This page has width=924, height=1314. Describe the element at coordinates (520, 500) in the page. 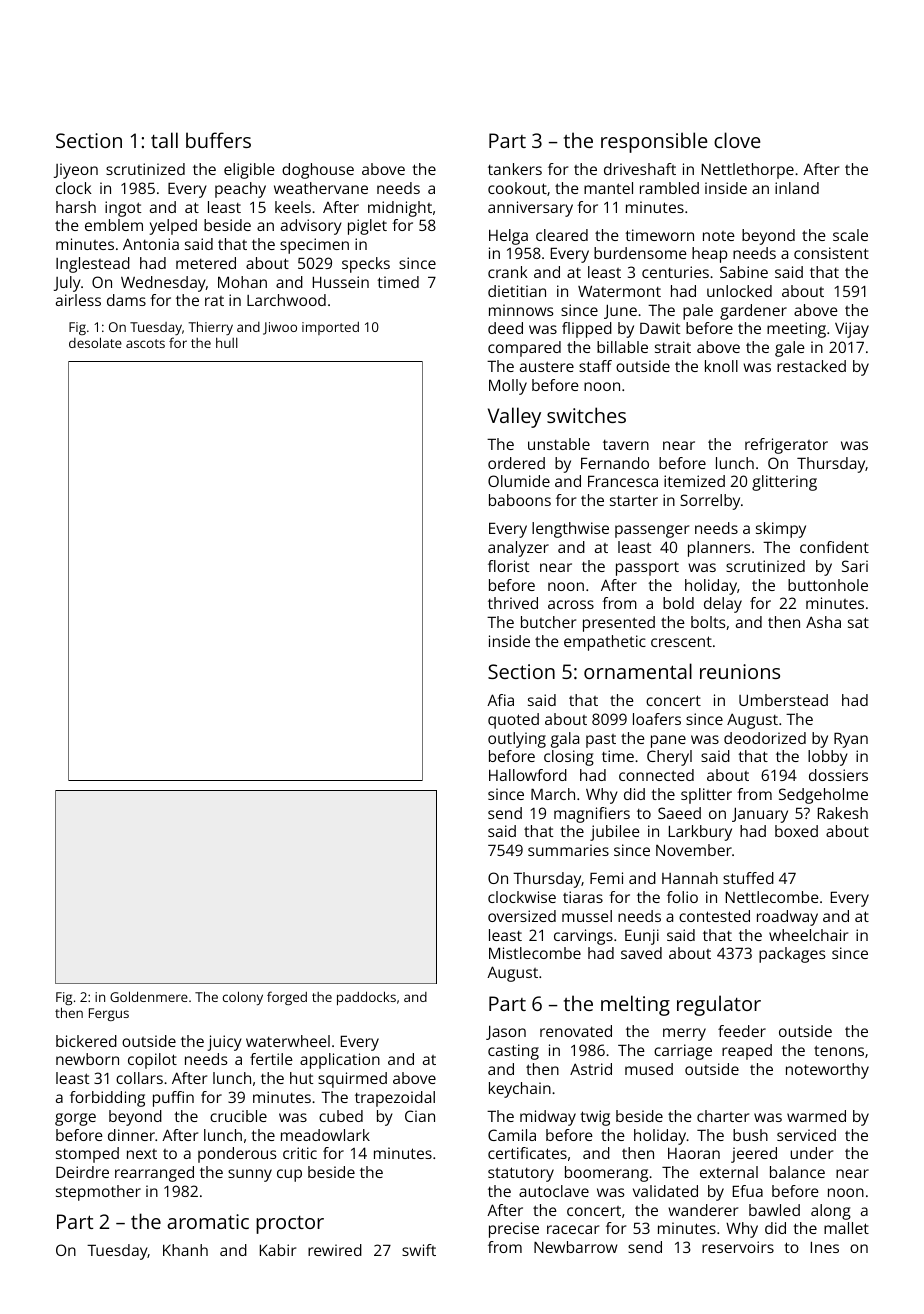

I see `baboons` at that location.
